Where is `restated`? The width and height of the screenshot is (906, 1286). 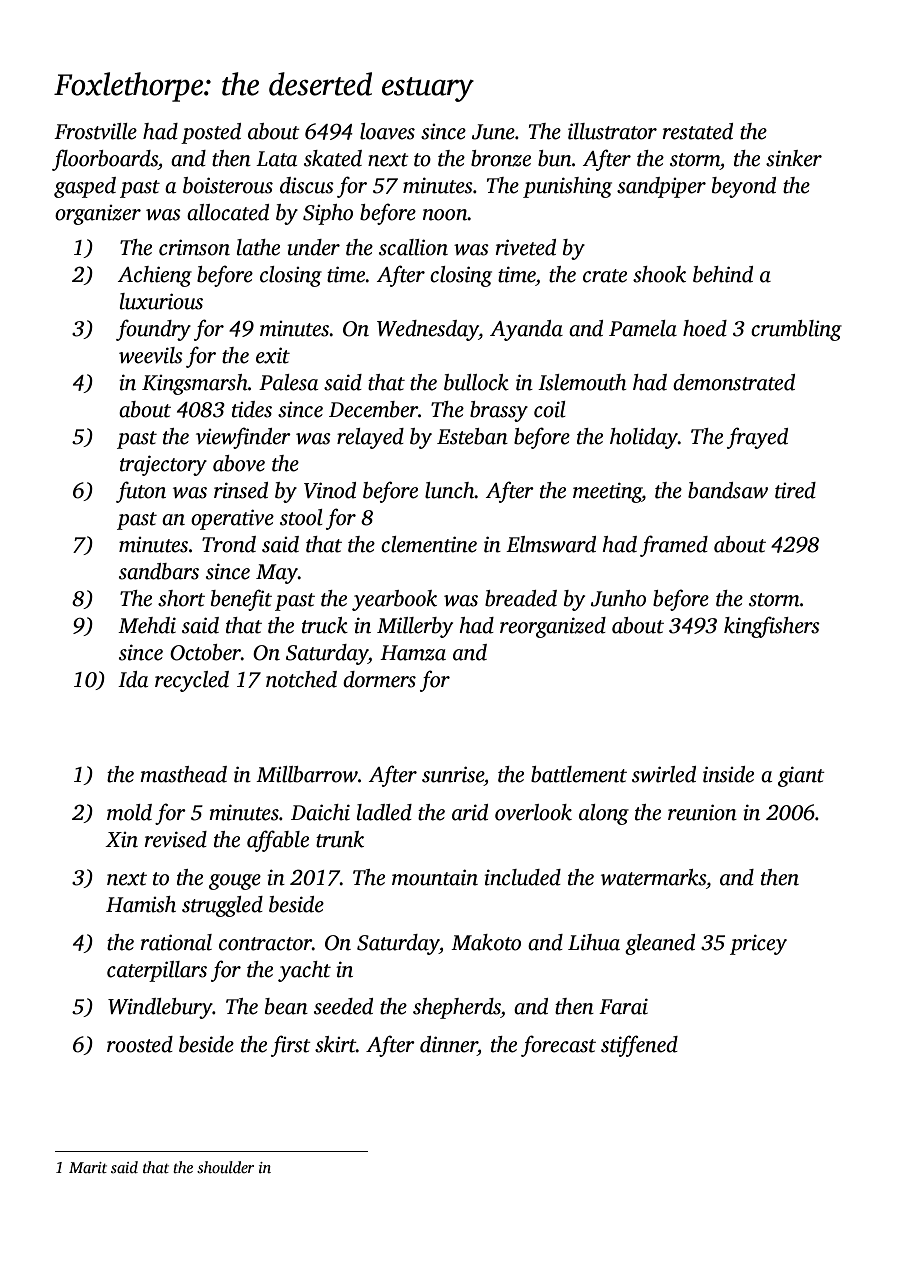 restated is located at coordinates (698, 131).
